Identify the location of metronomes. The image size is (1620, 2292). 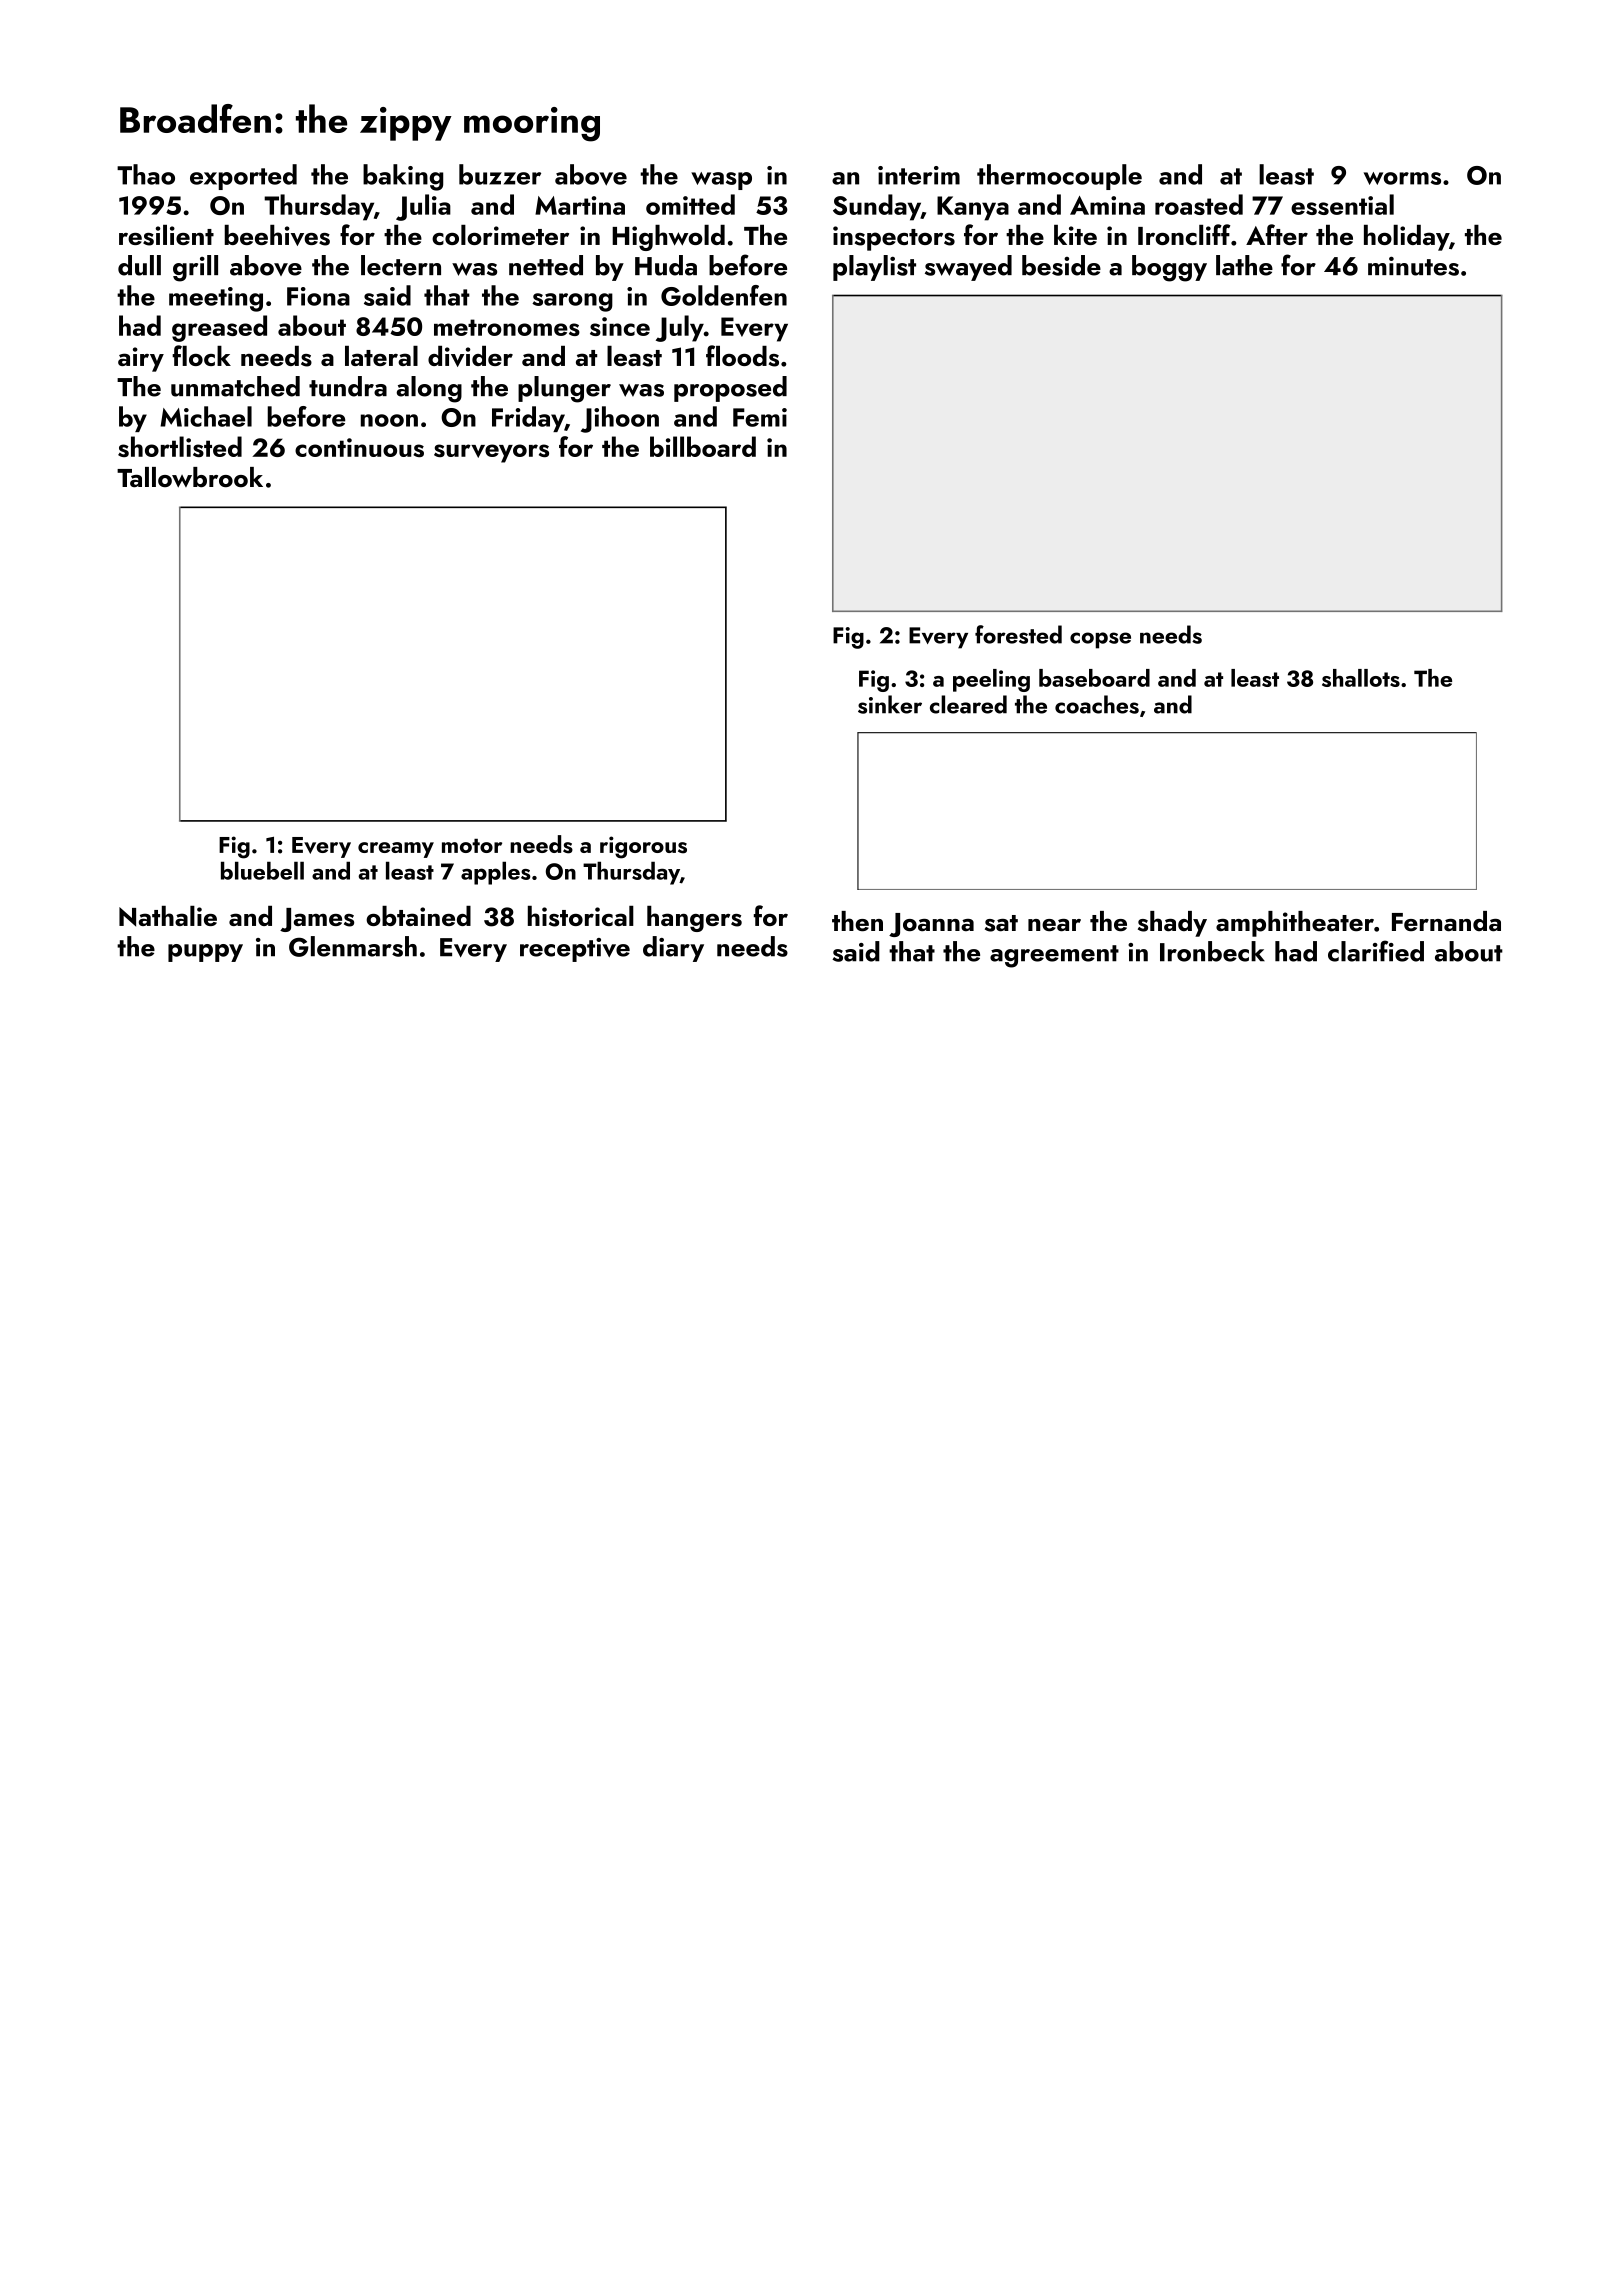
(507, 327).
